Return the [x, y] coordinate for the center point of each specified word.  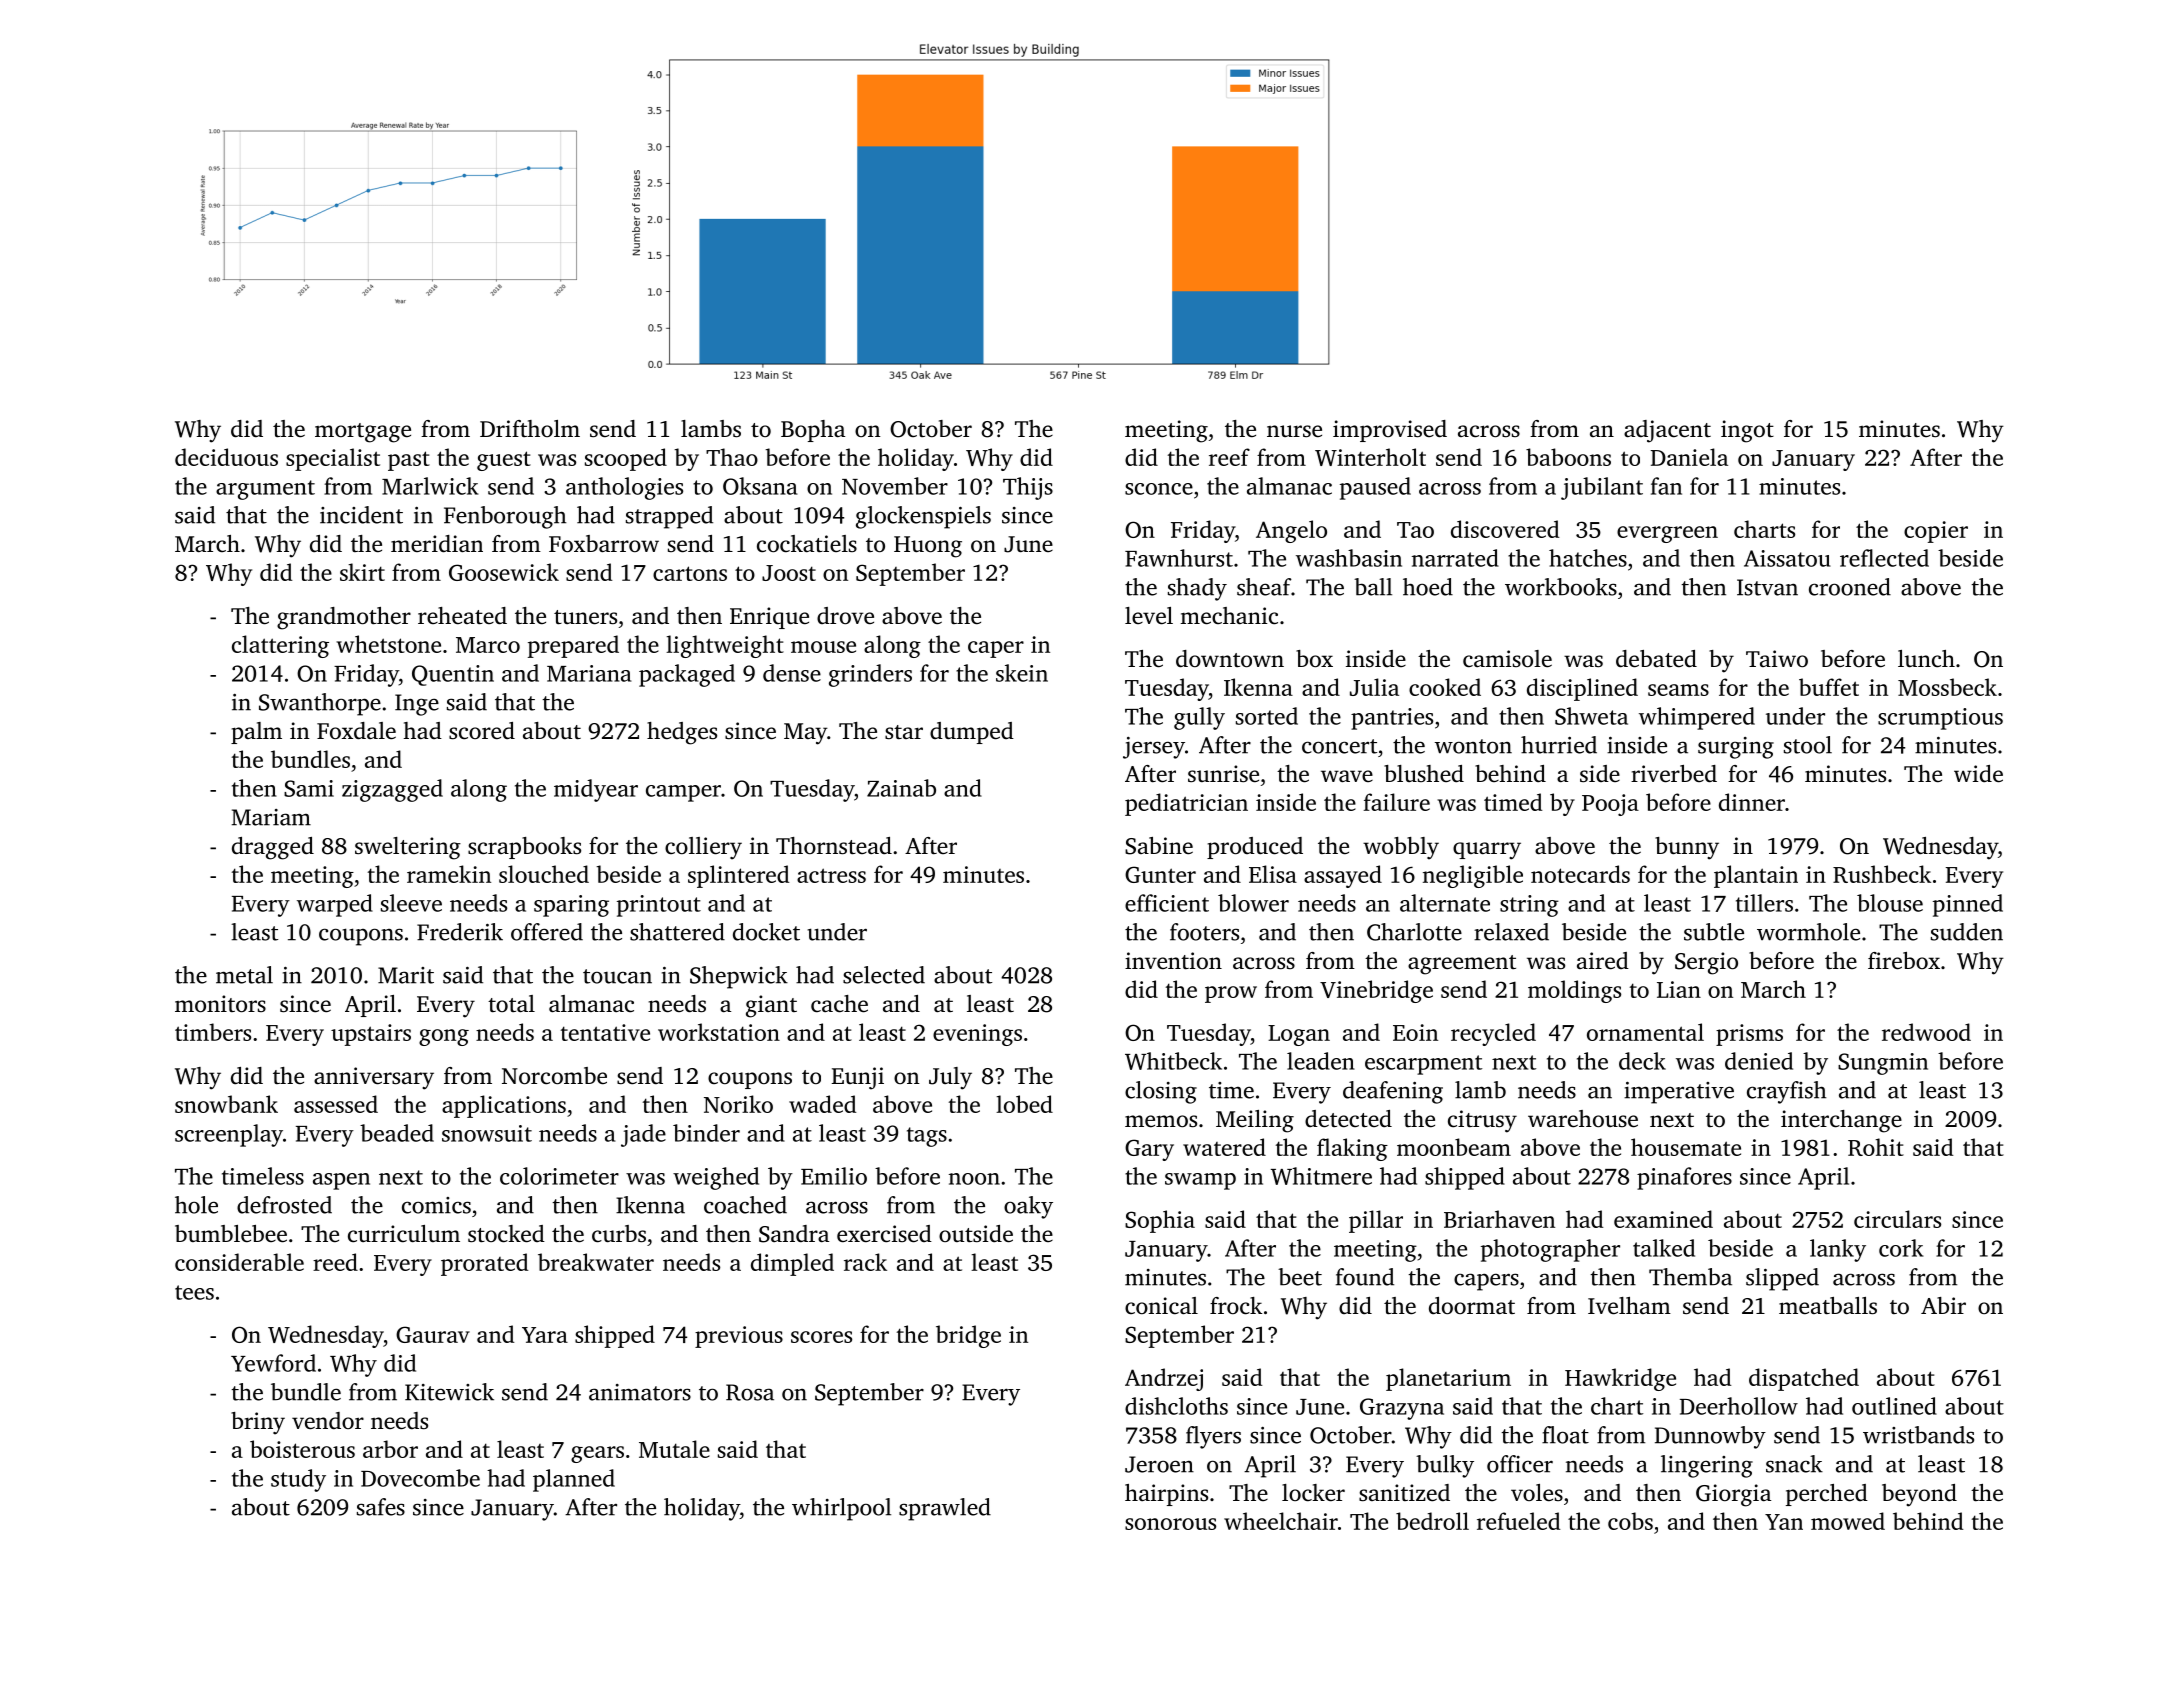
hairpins [1166, 1495]
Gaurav [433, 1334]
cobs [1630, 1521]
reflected [1884, 558]
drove [845, 615]
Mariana [589, 673]
